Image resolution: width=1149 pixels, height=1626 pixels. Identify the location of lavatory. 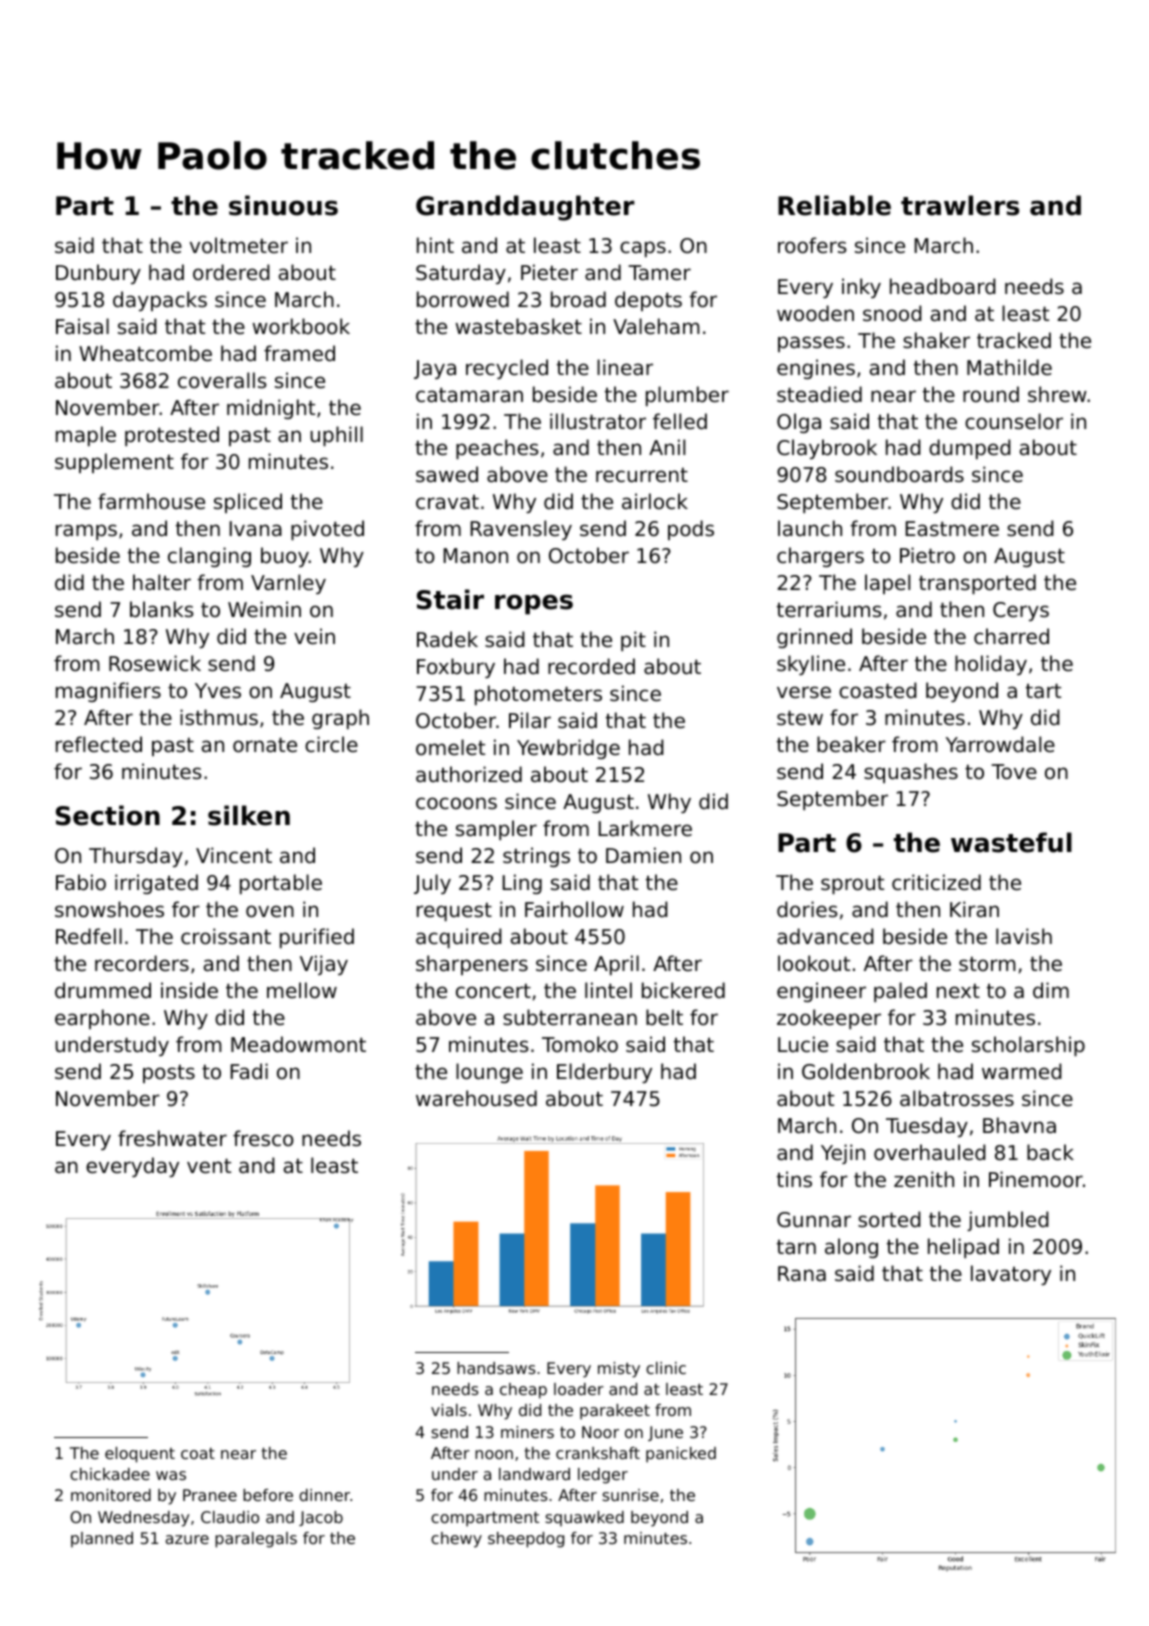
(1011, 1275).
